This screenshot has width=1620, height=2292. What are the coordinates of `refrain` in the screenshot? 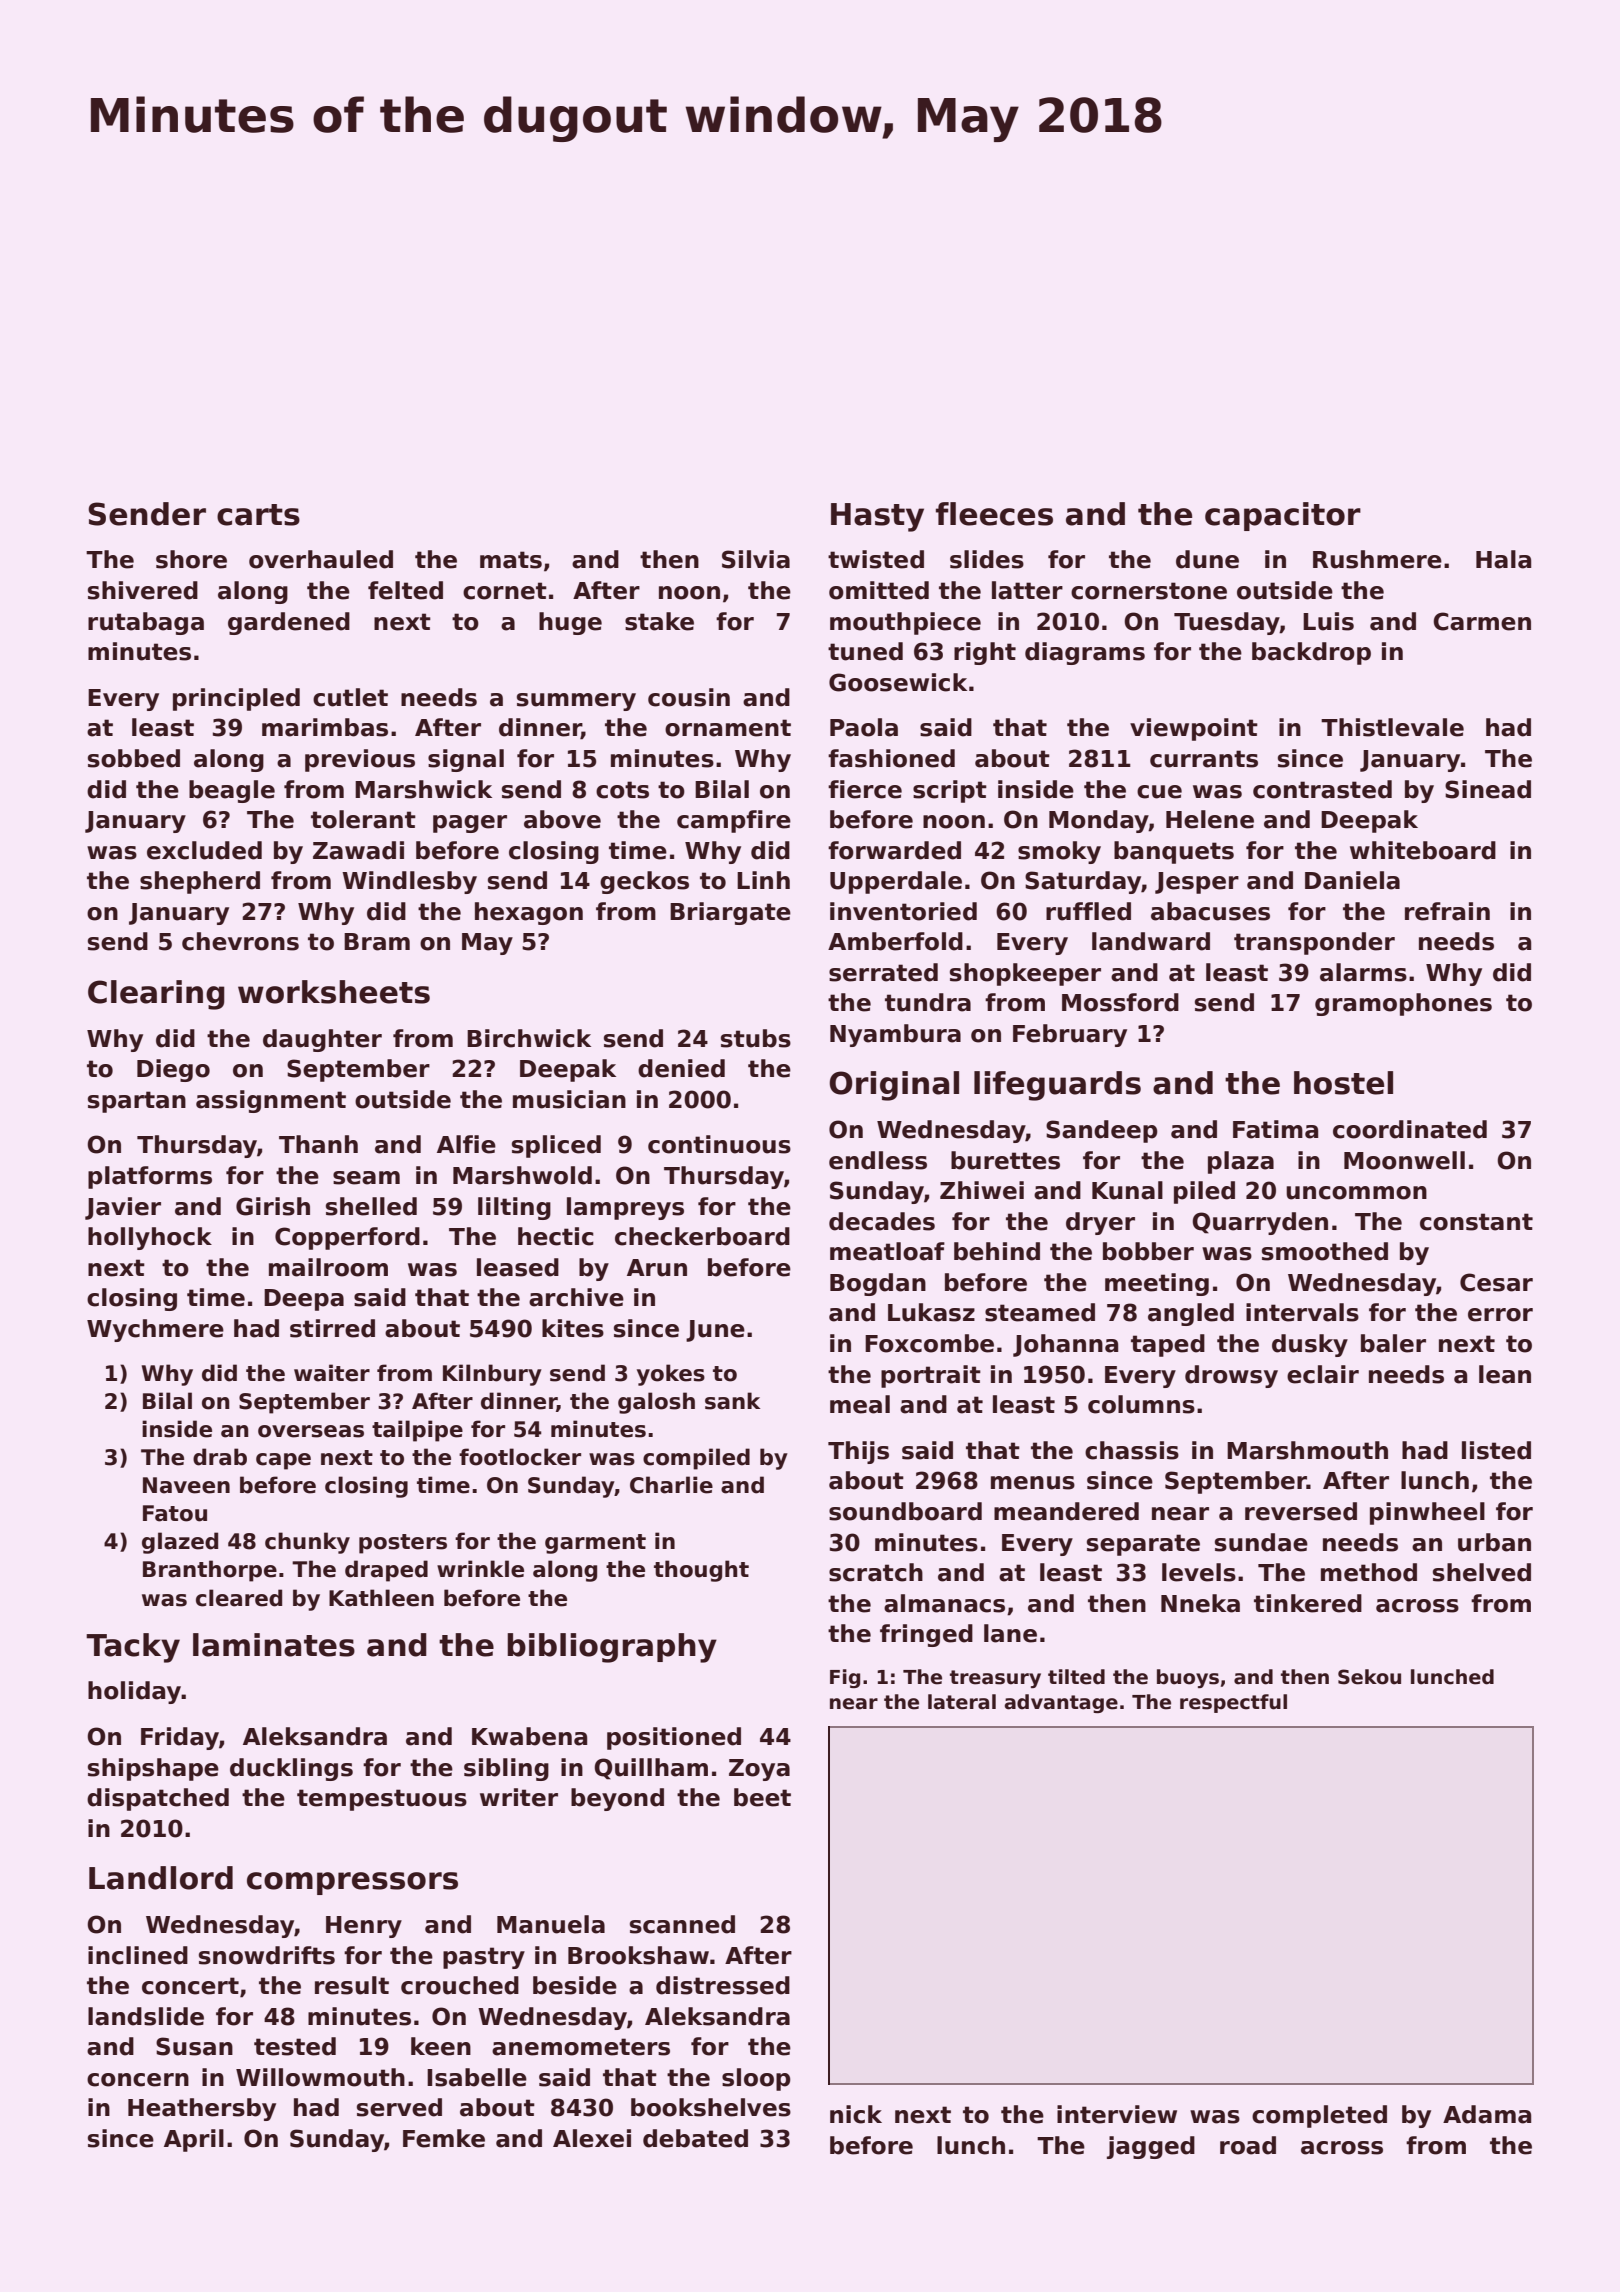 It's located at (1447, 911).
